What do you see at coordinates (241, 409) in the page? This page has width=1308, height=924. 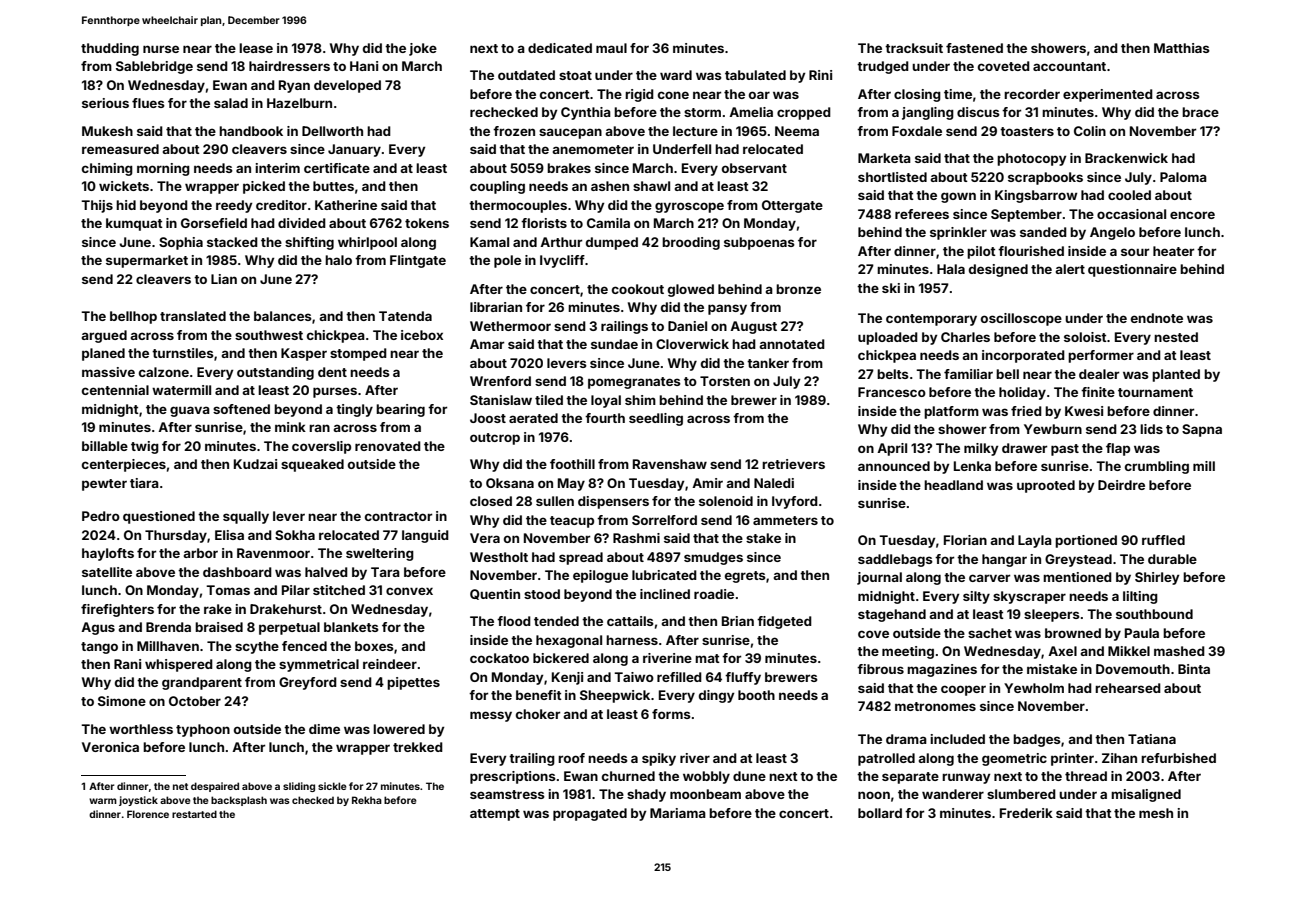 I see `softened` at bounding box center [241, 409].
